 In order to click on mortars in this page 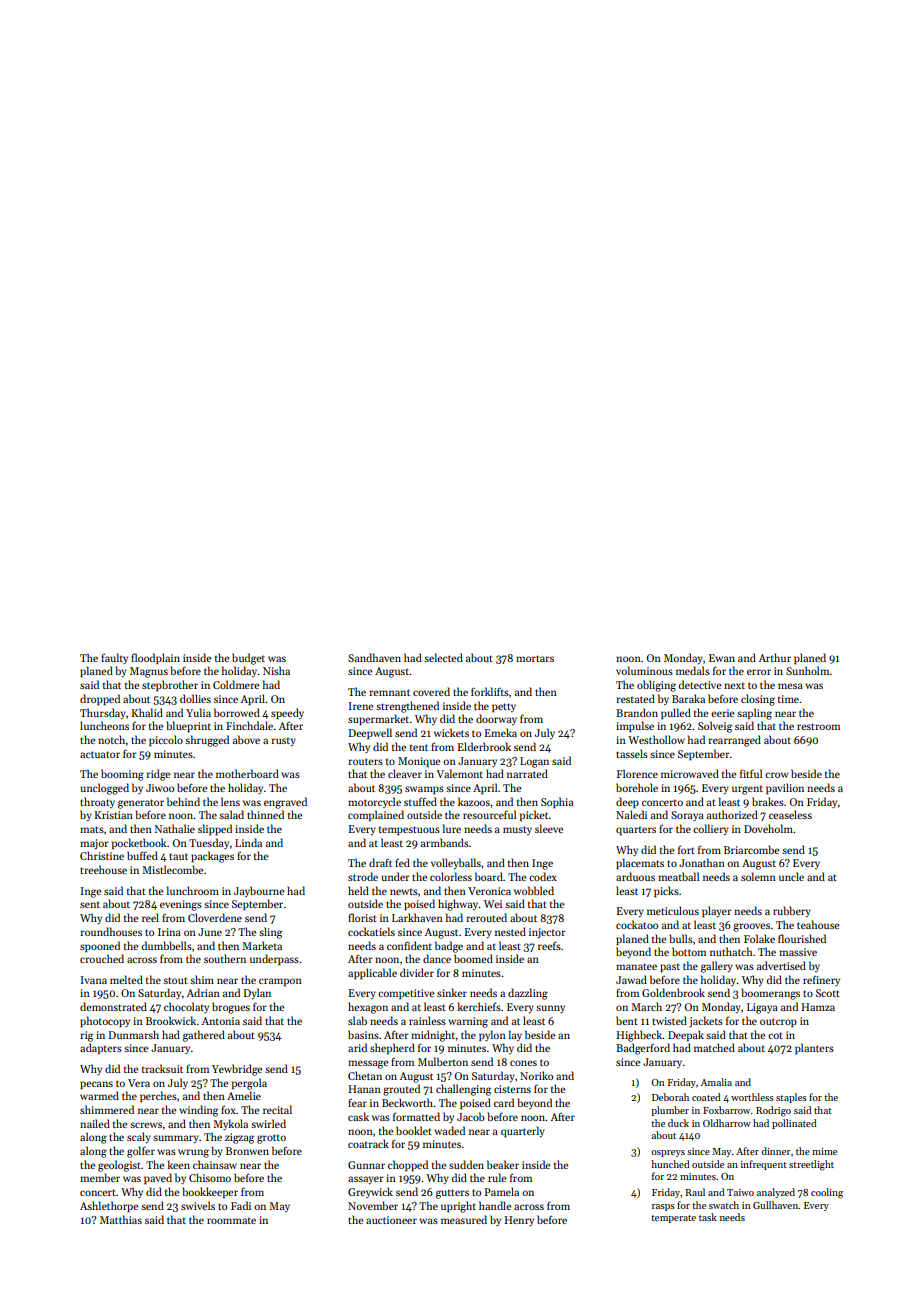, I will do `click(535, 658)`.
